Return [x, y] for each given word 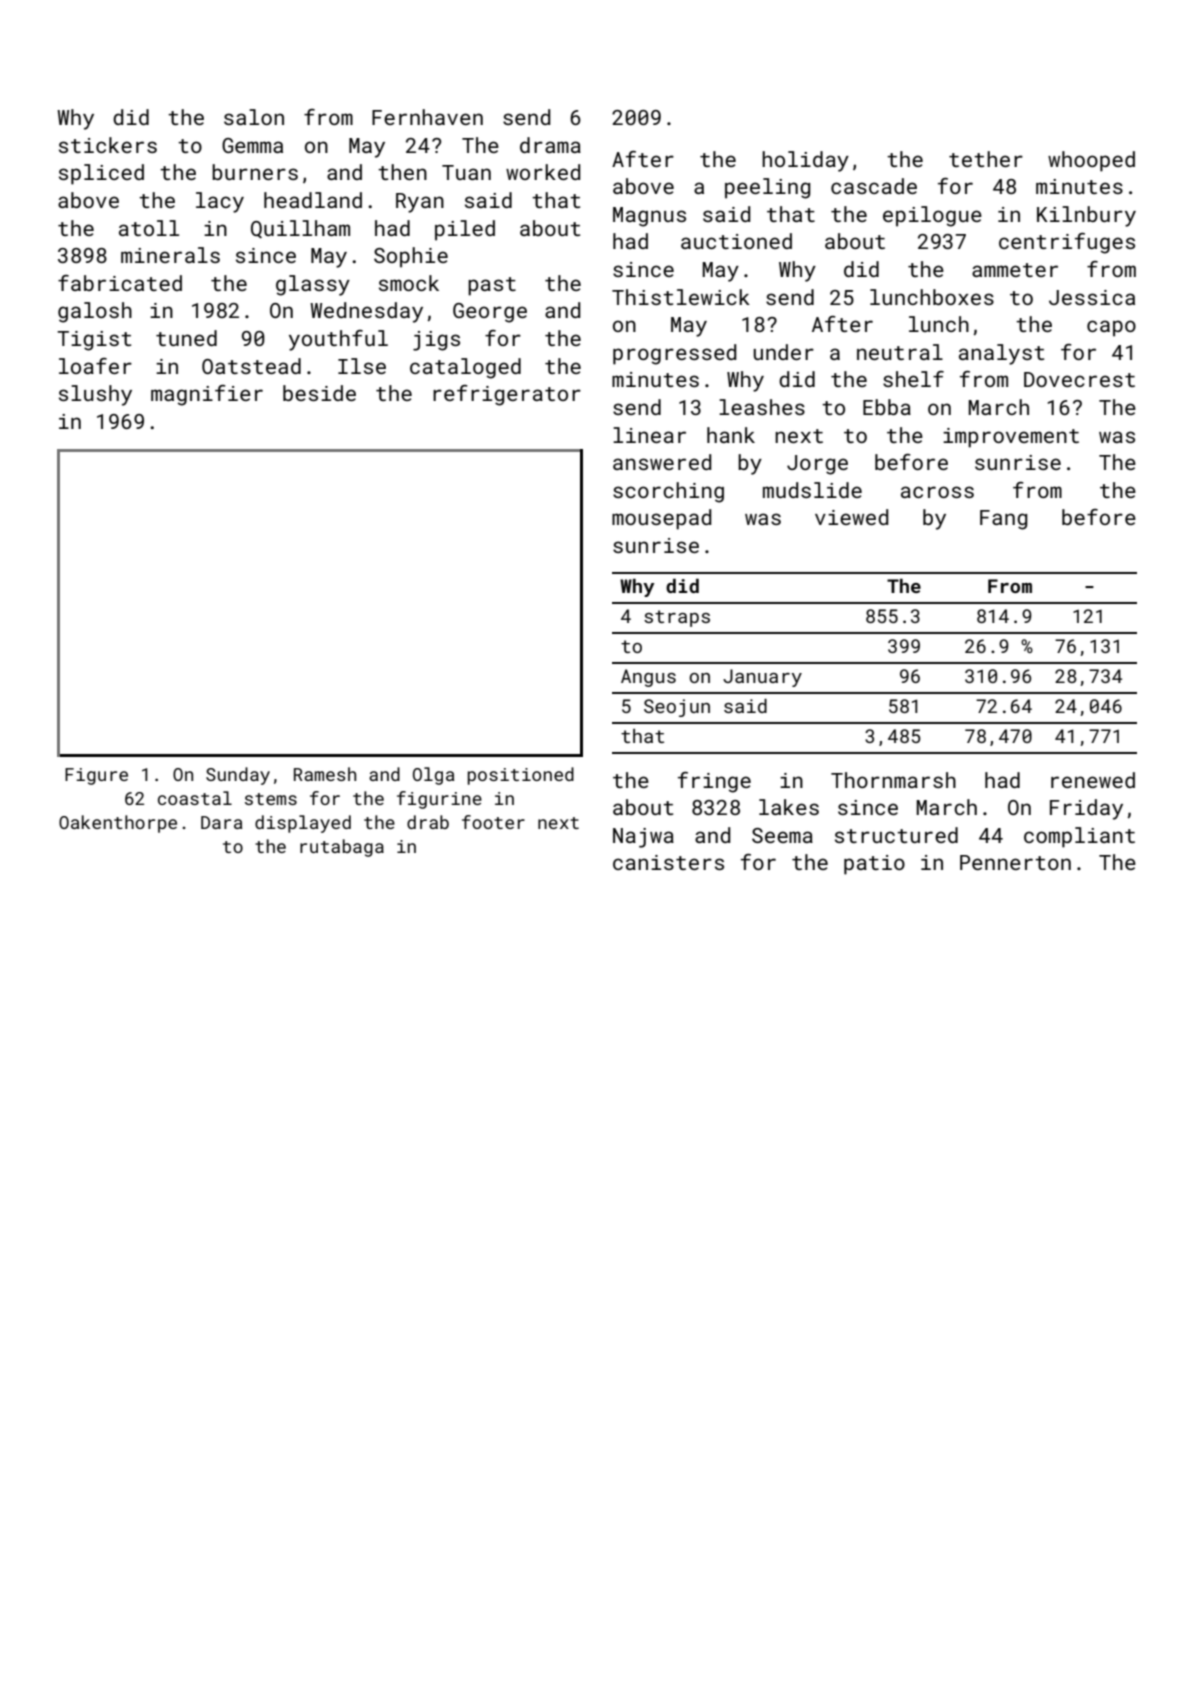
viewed [851, 517]
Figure [96, 776]
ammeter [1015, 270]
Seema [782, 835]
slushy [95, 395]
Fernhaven [427, 117]
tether [986, 159]
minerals [170, 255]
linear [649, 435]
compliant [1079, 837]
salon [254, 117]
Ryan [420, 203]
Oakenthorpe [118, 824]
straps [677, 618]
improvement [1011, 438]
